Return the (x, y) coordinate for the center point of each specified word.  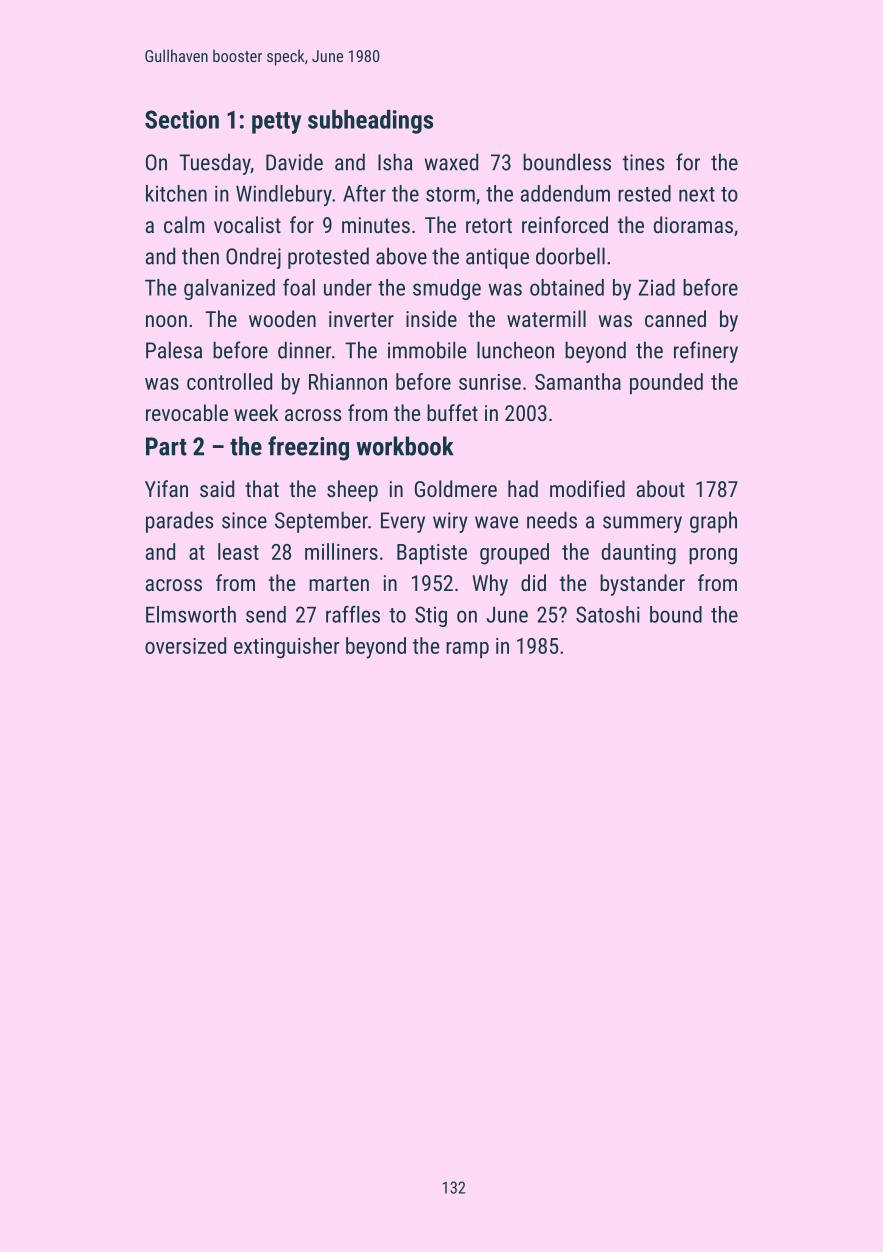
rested (644, 193)
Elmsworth (191, 614)
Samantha (578, 381)
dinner (305, 350)
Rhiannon (348, 381)
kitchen (176, 193)
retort (489, 225)
